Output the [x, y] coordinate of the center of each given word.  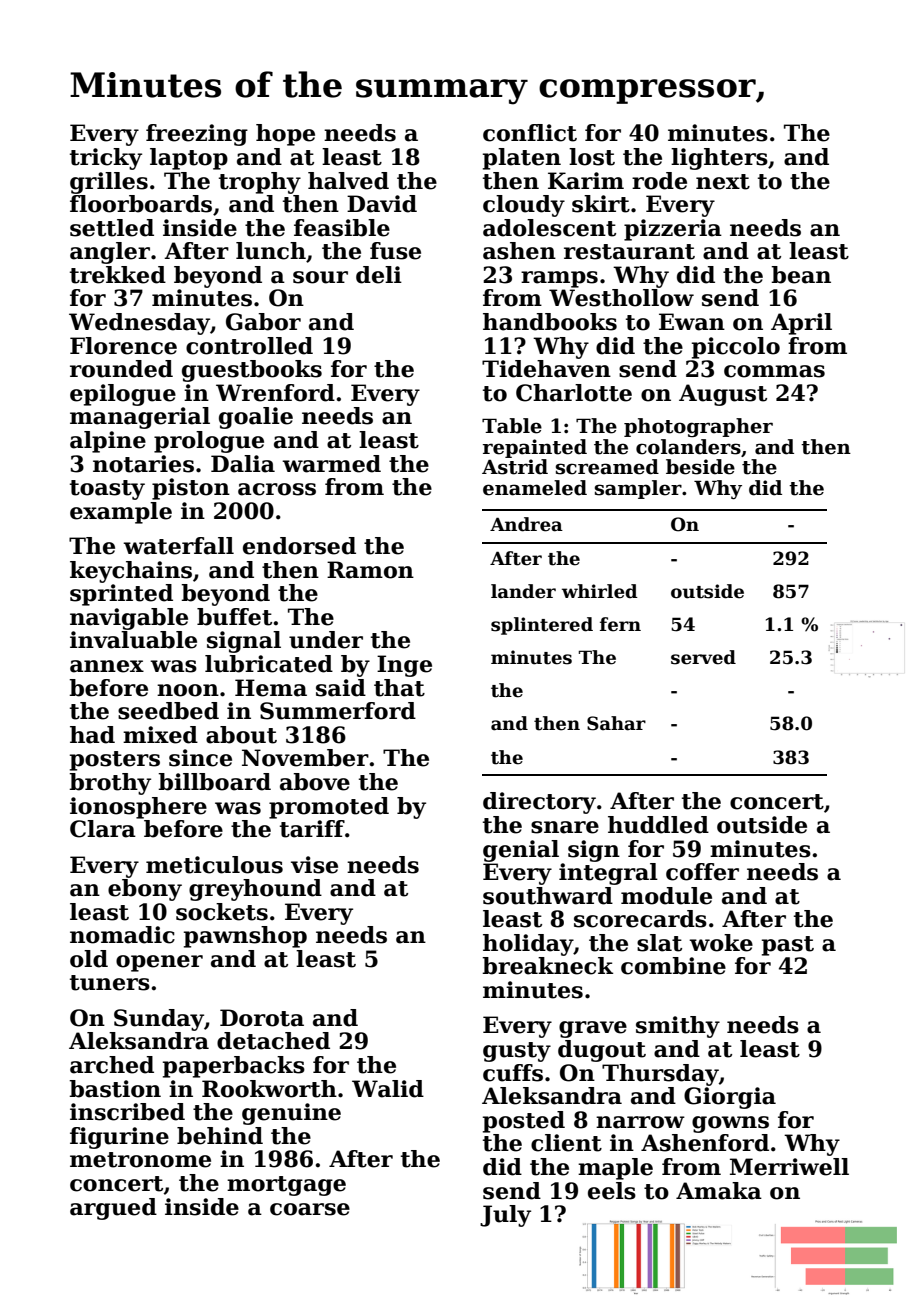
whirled [600, 591]
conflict [530, 133]
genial [521, 851]
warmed [331, 464]
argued [113, 1209]
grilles [109, 183]
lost [592, 157]
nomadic [122, 935]
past [788, 946]
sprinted [121, 595]
